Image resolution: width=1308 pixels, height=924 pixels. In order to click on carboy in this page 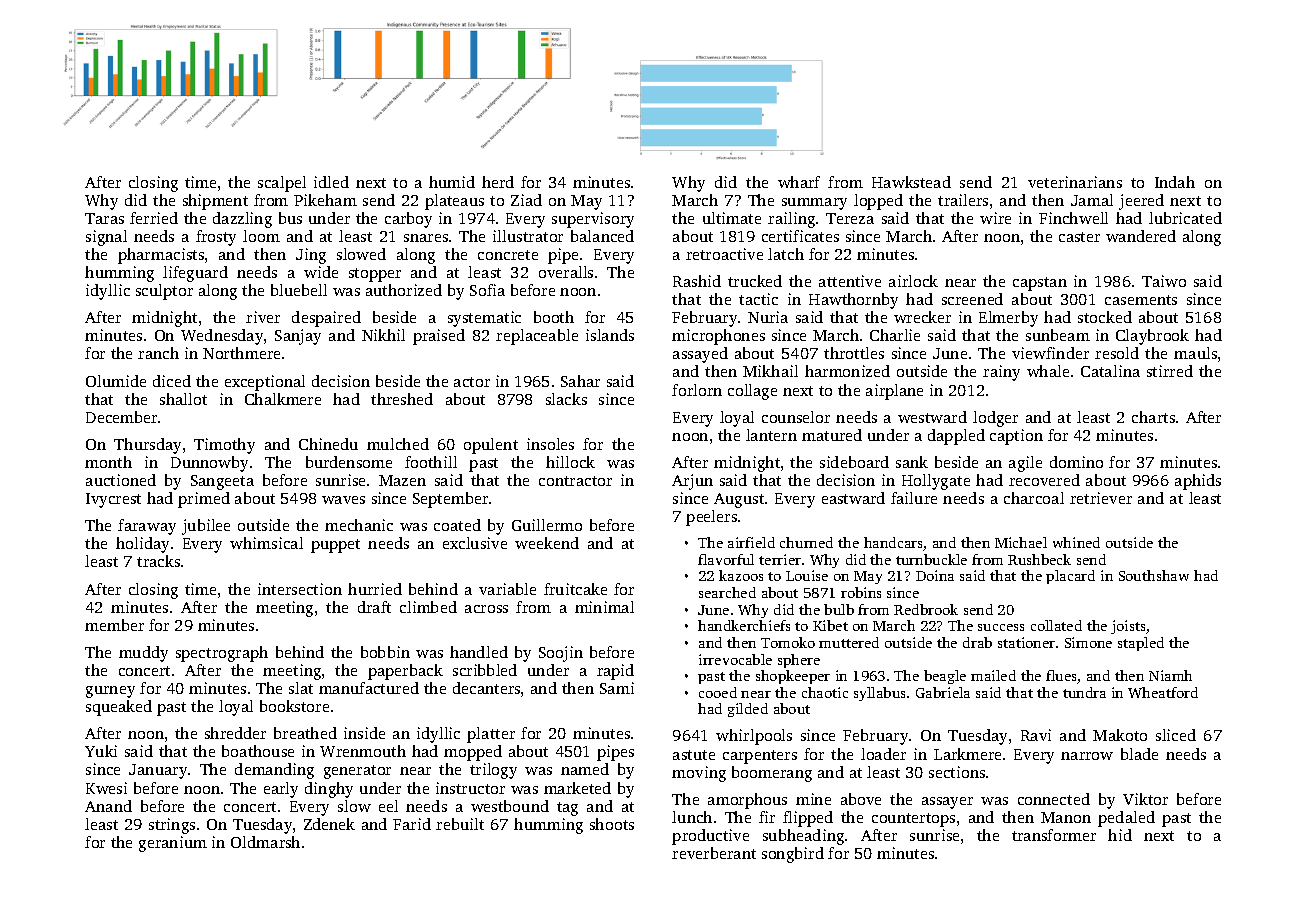, I will do `click(408, 220)`.
